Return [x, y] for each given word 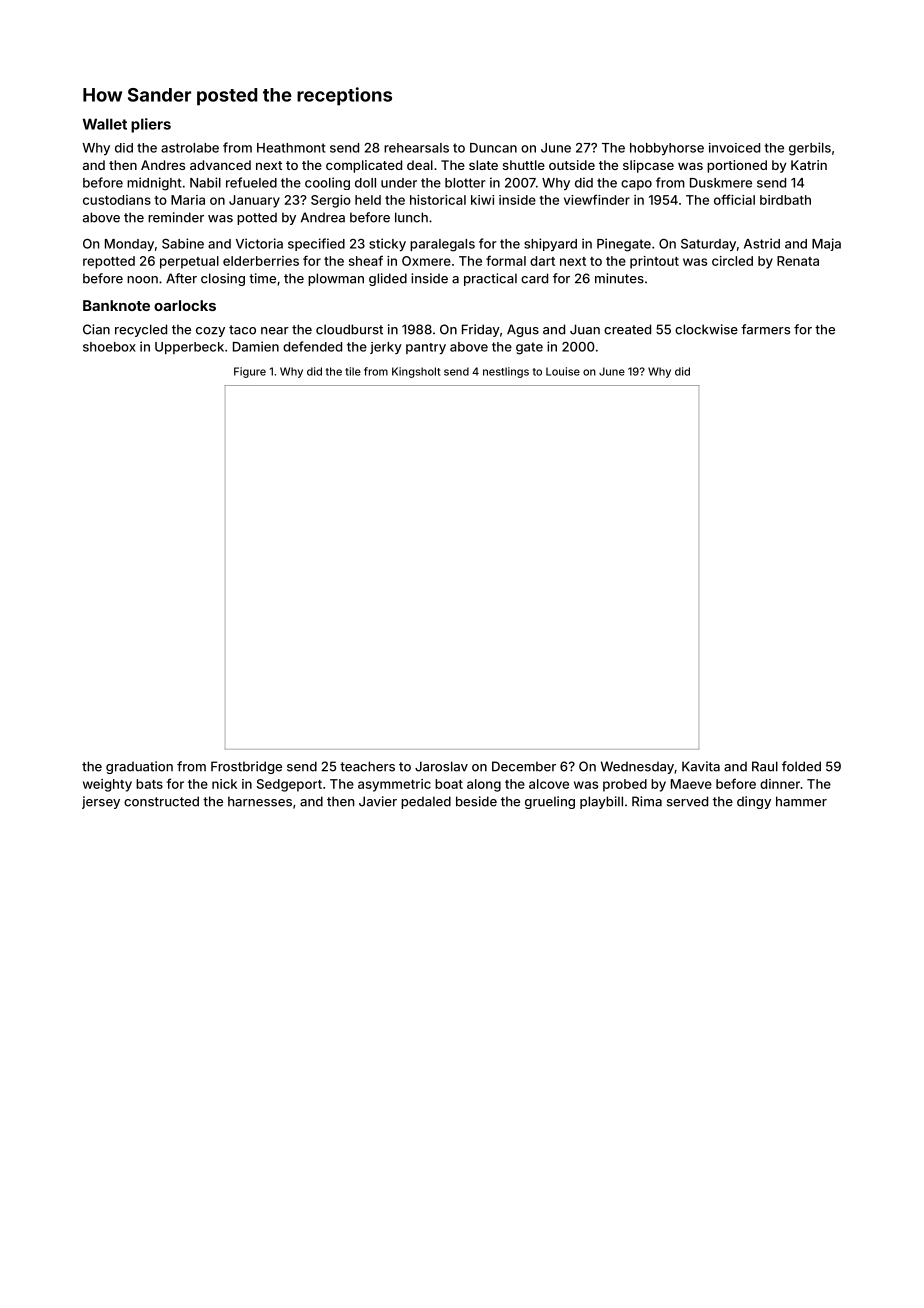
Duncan [493, 148]
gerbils [810, 149]
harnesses [260, 801]
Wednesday [637, 767]
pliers [151, 125]
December [524, 766]
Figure [250, 372]
